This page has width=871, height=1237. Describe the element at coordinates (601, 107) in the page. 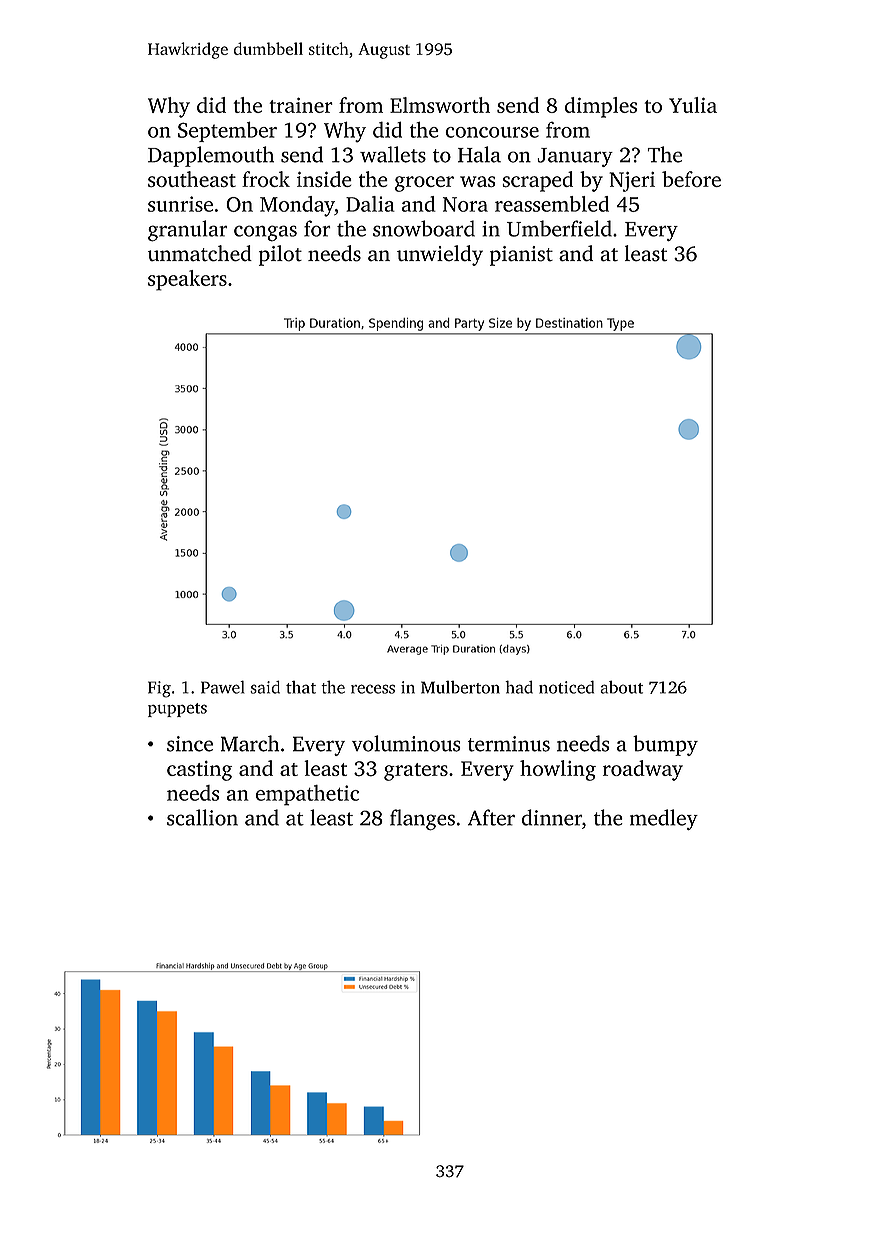

I see `dimples` at that location.
